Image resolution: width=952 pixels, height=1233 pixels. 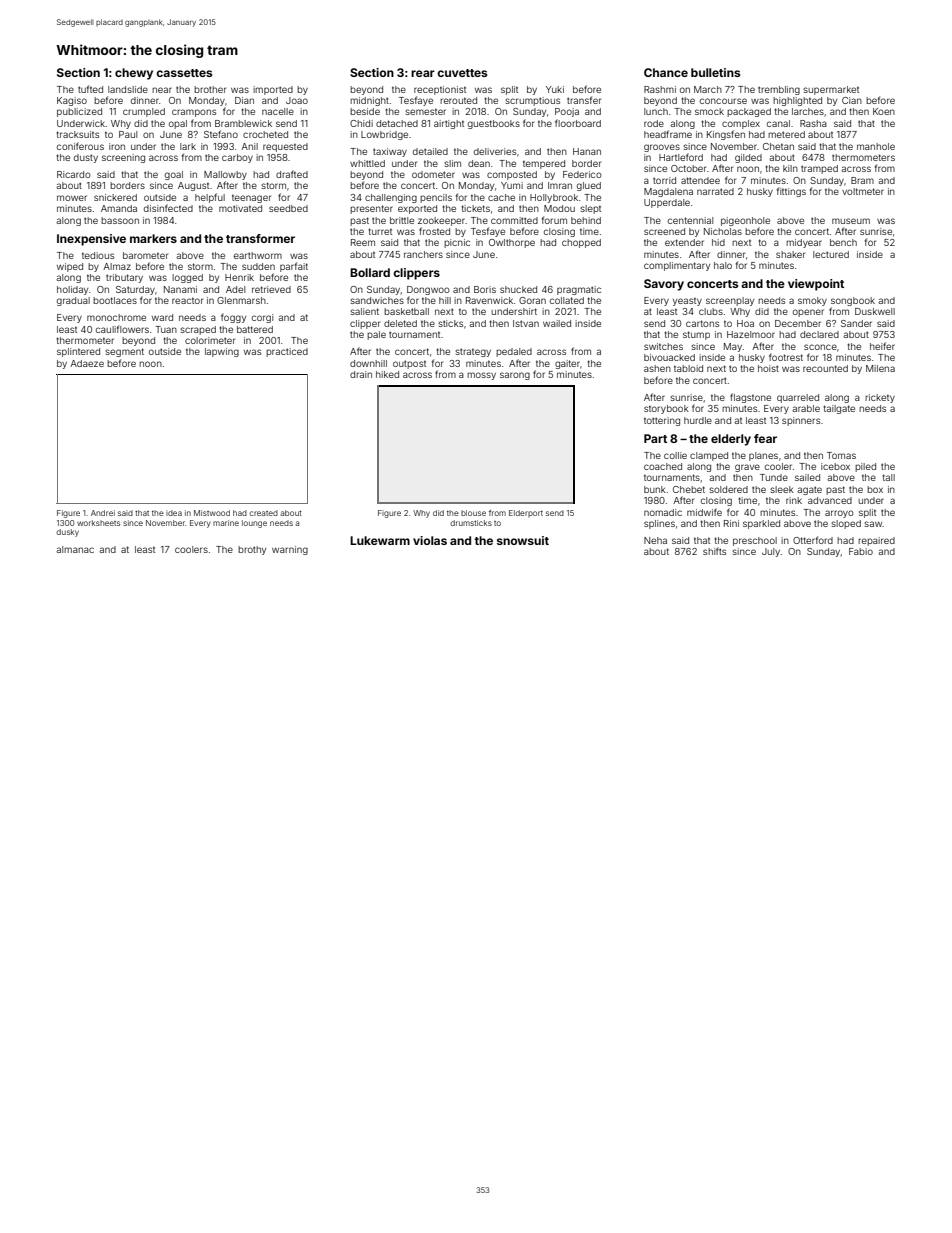 What do you see at coordinates (87, 363) in the document?
I see `Adaeze` at bounding box center [87, 363].
